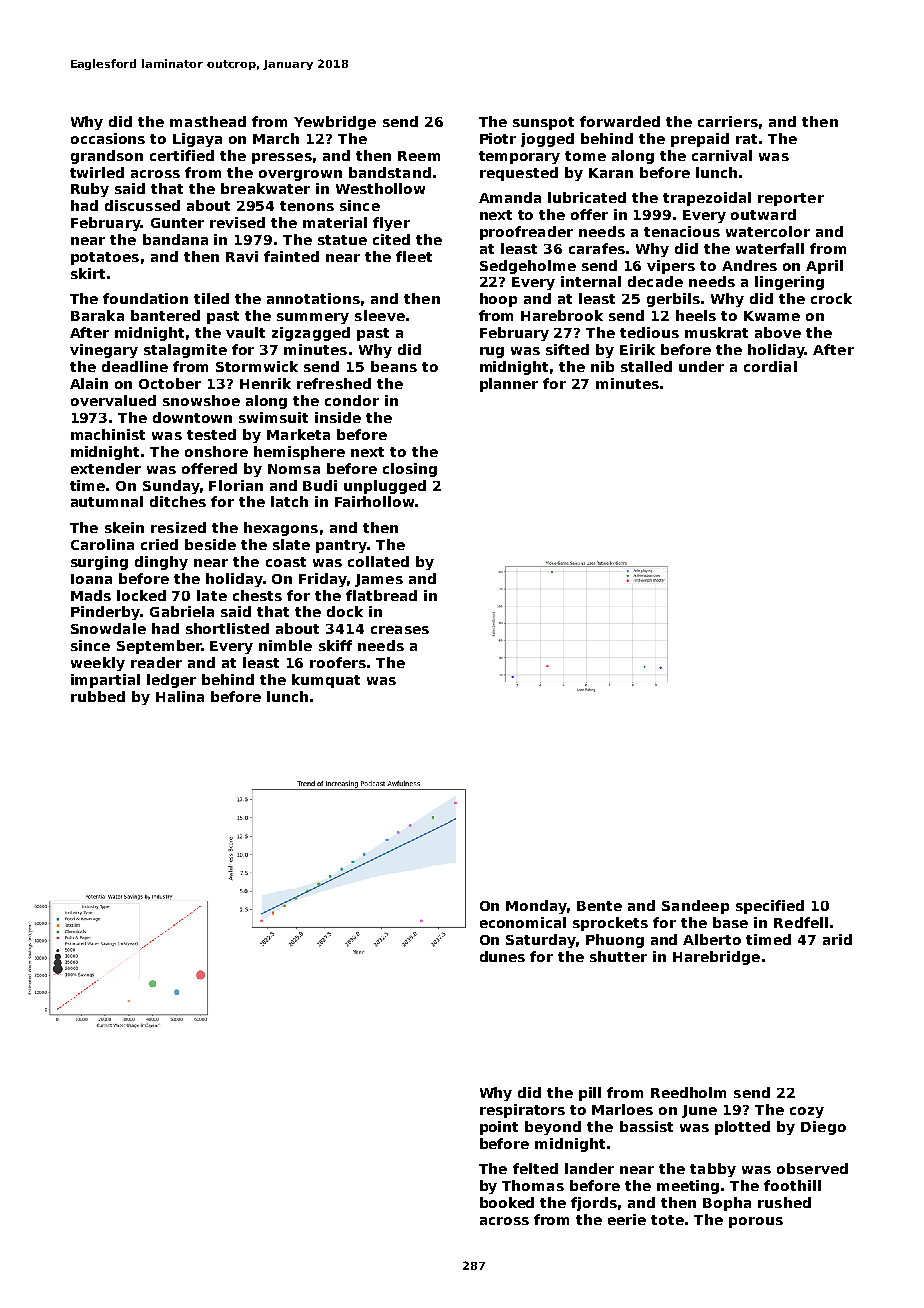 The image size is (924, 1308). Describe the element at coordinates (620, 121) in the screenshot. I see `forwarded` at that location.
